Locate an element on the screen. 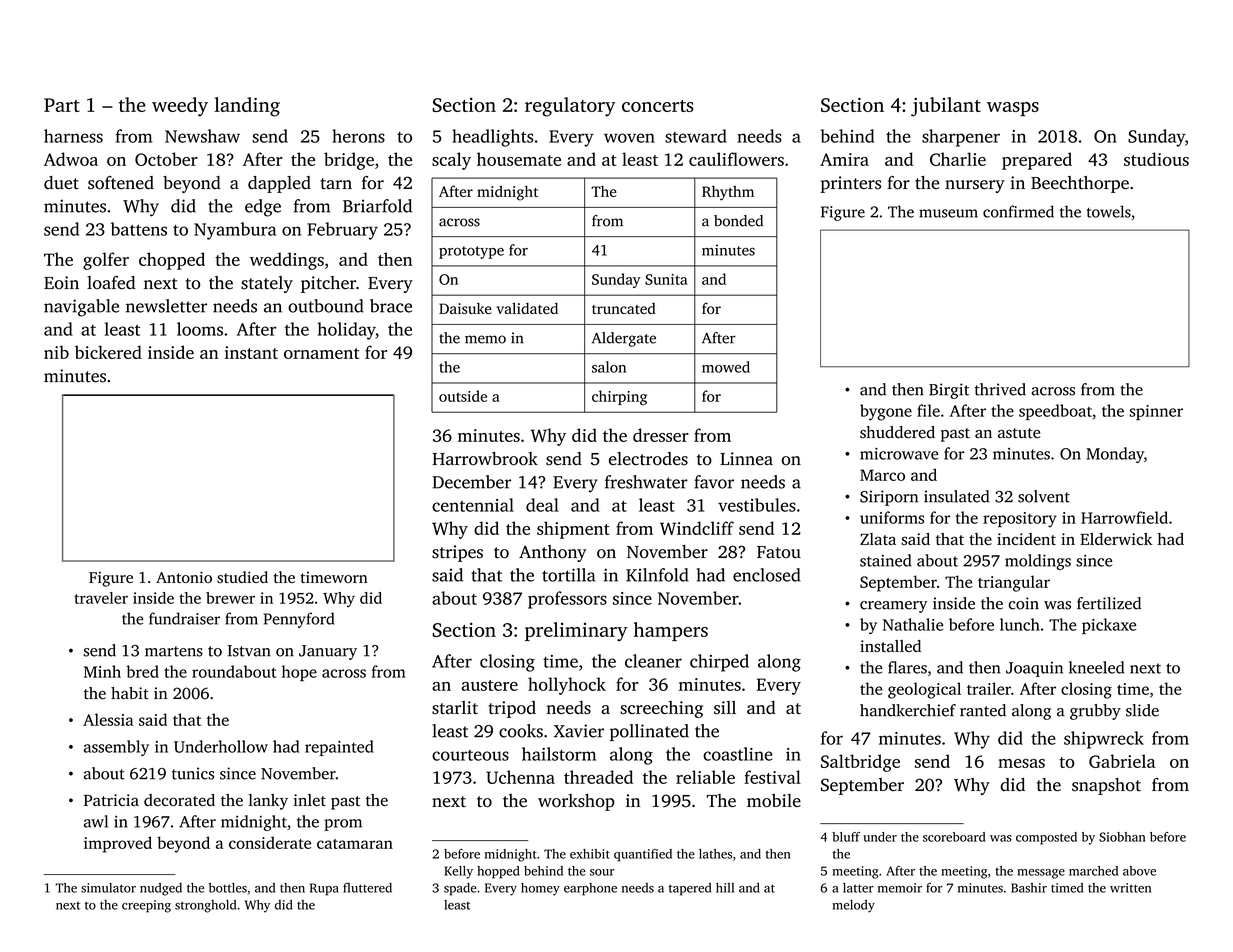  Antonio is located at coordinates (184, 577).
